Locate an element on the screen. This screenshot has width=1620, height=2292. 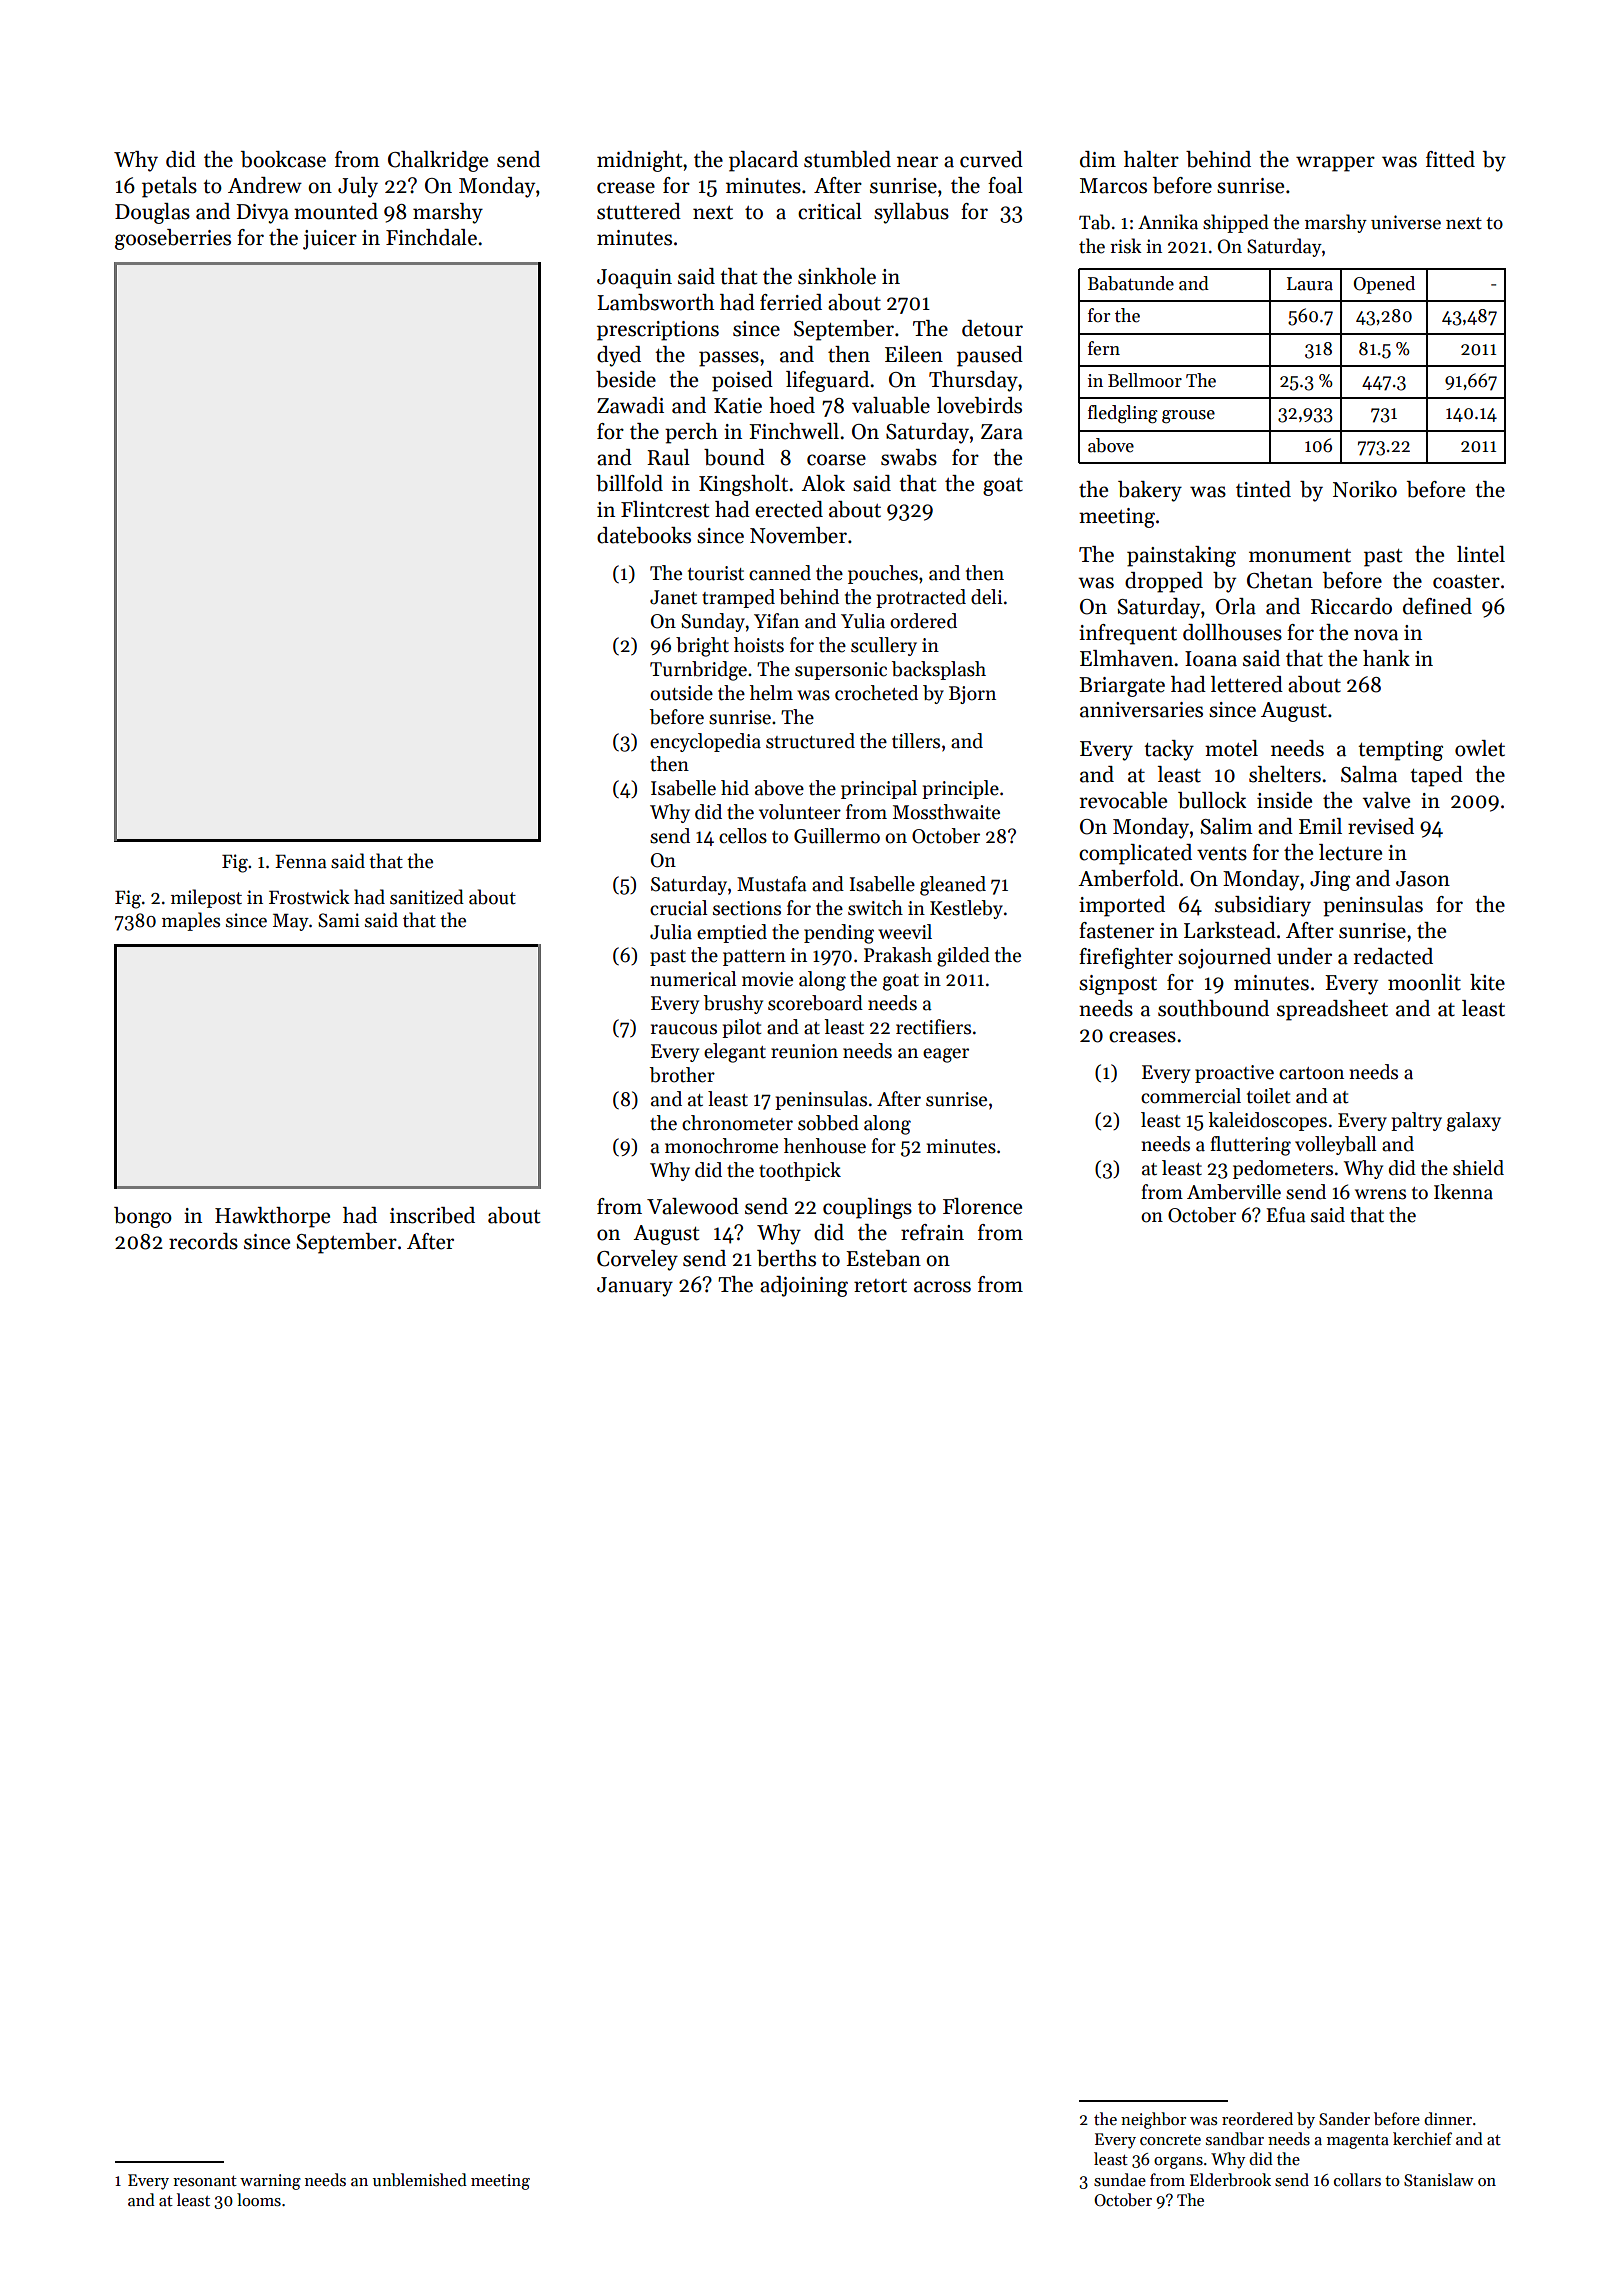
fitted is located at coordinates (1450, 159).
